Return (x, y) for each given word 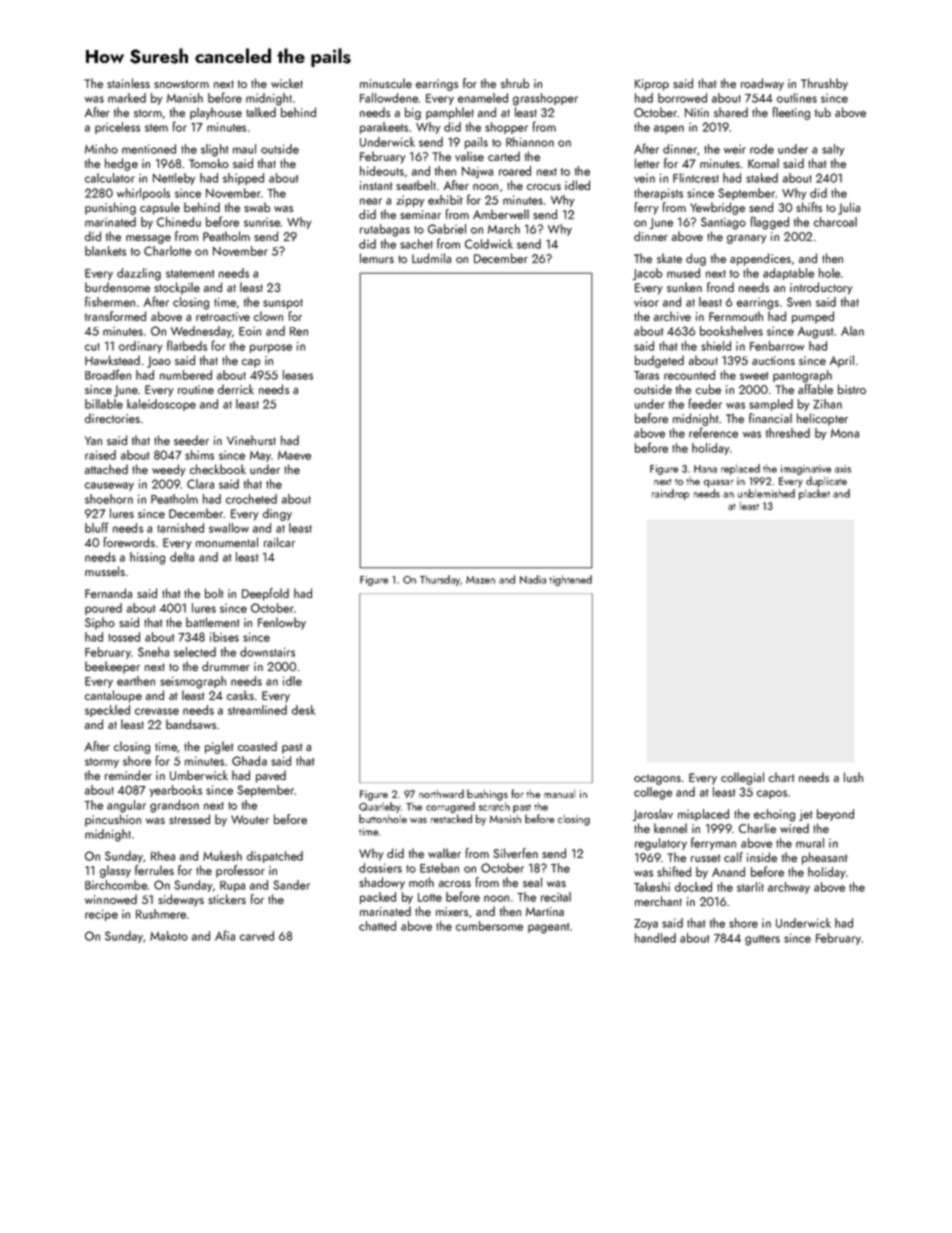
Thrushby (824, 84)
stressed (189, 819)
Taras (646, 375)
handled (655, 938)
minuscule (386, 83)
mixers (452, 911)
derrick (236, 389)
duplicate (826, 482)
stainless (128, 83)
